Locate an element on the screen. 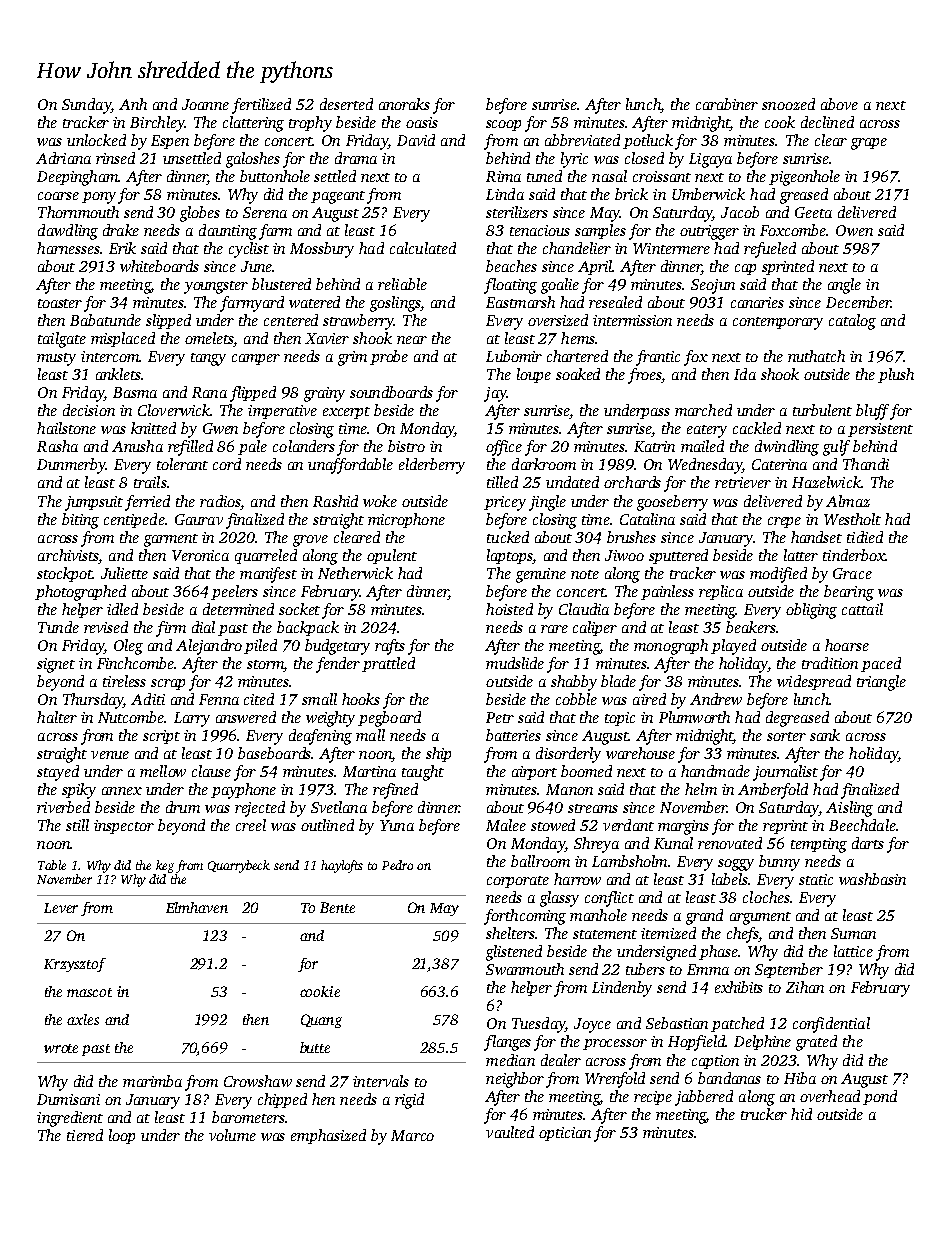 The height and width of the screenshot is (1233, 952). above is located at coordinates (839, 104).
